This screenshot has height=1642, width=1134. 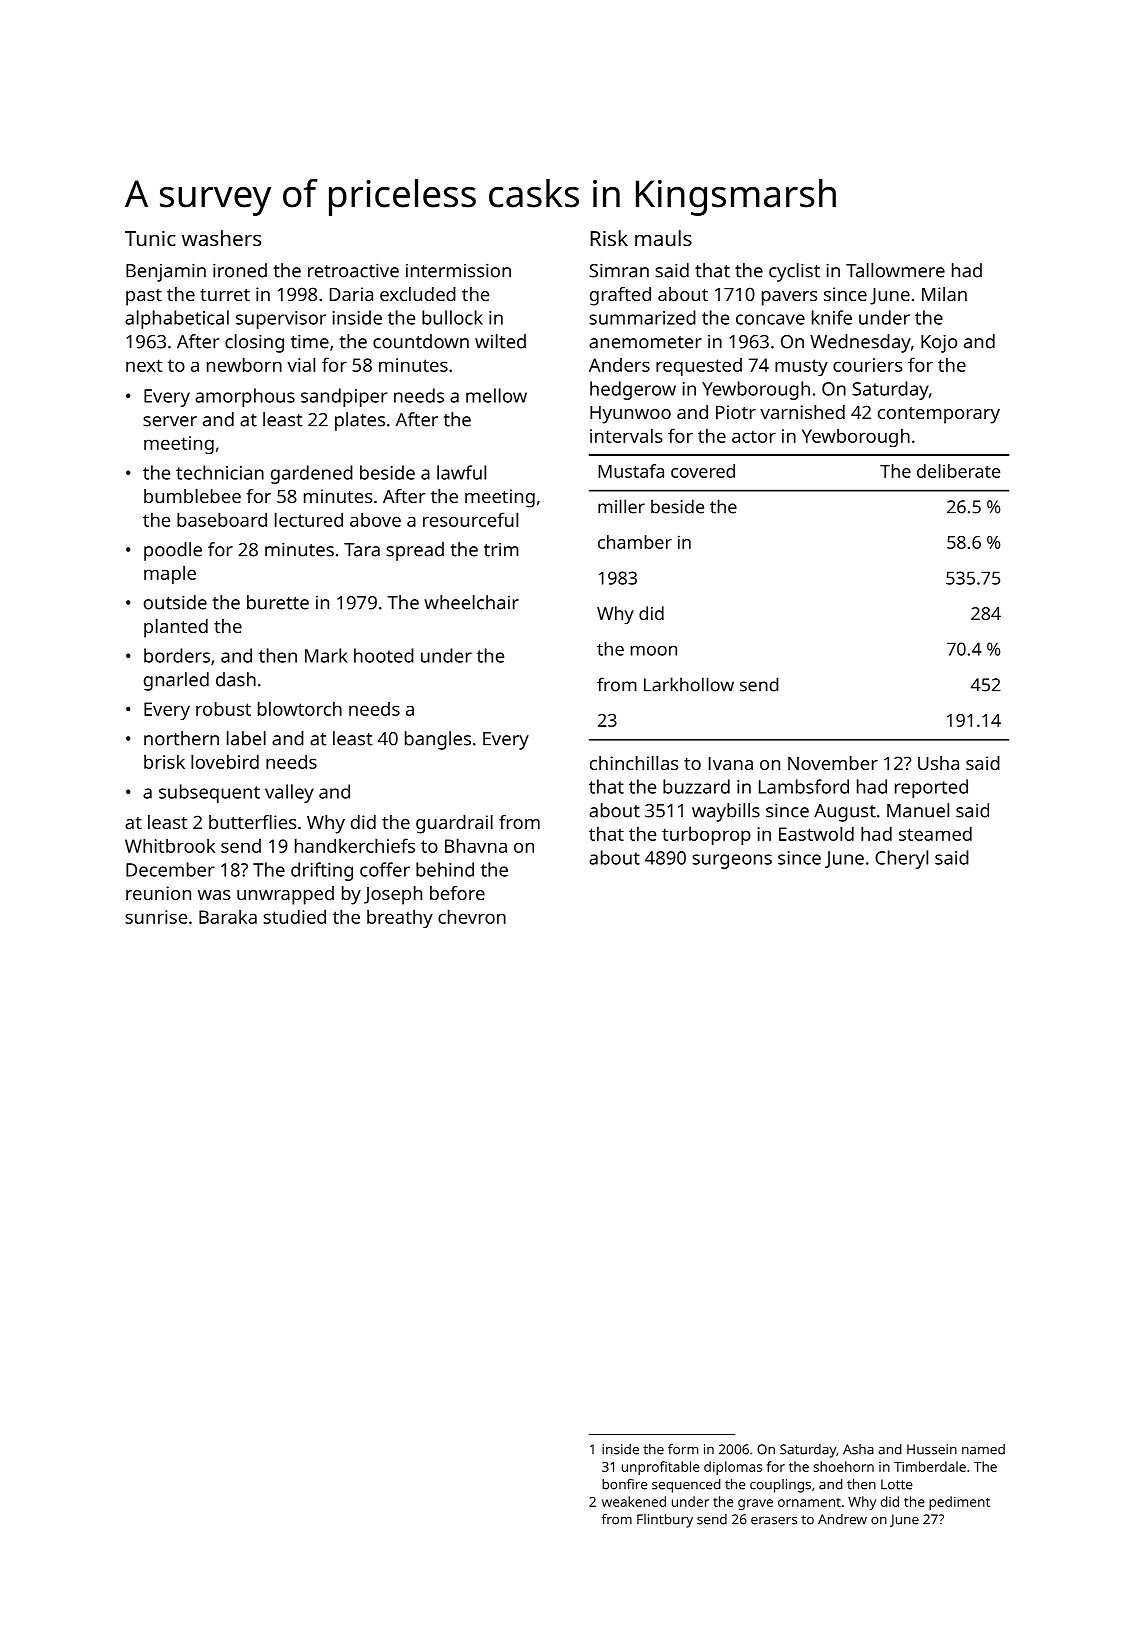 What do you see at coordinates (732, 861) in the screenshot?
I see `surgeons` at bounding box center [732, 861].
